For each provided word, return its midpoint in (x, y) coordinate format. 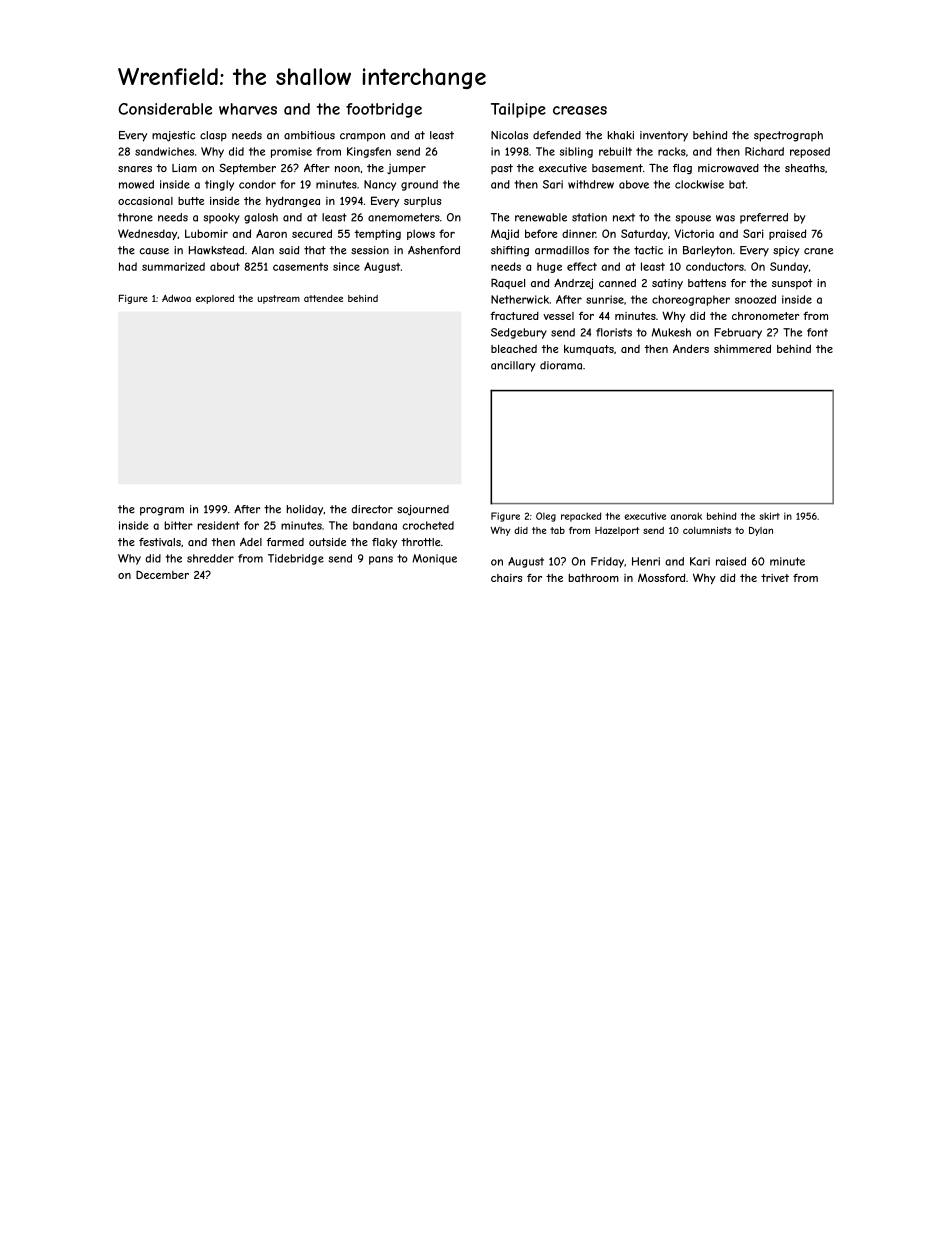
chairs (507, 578)
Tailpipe (518, 110)
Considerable (165, 109)
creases (580, 110)
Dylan (761, 531)
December (162, 574)
